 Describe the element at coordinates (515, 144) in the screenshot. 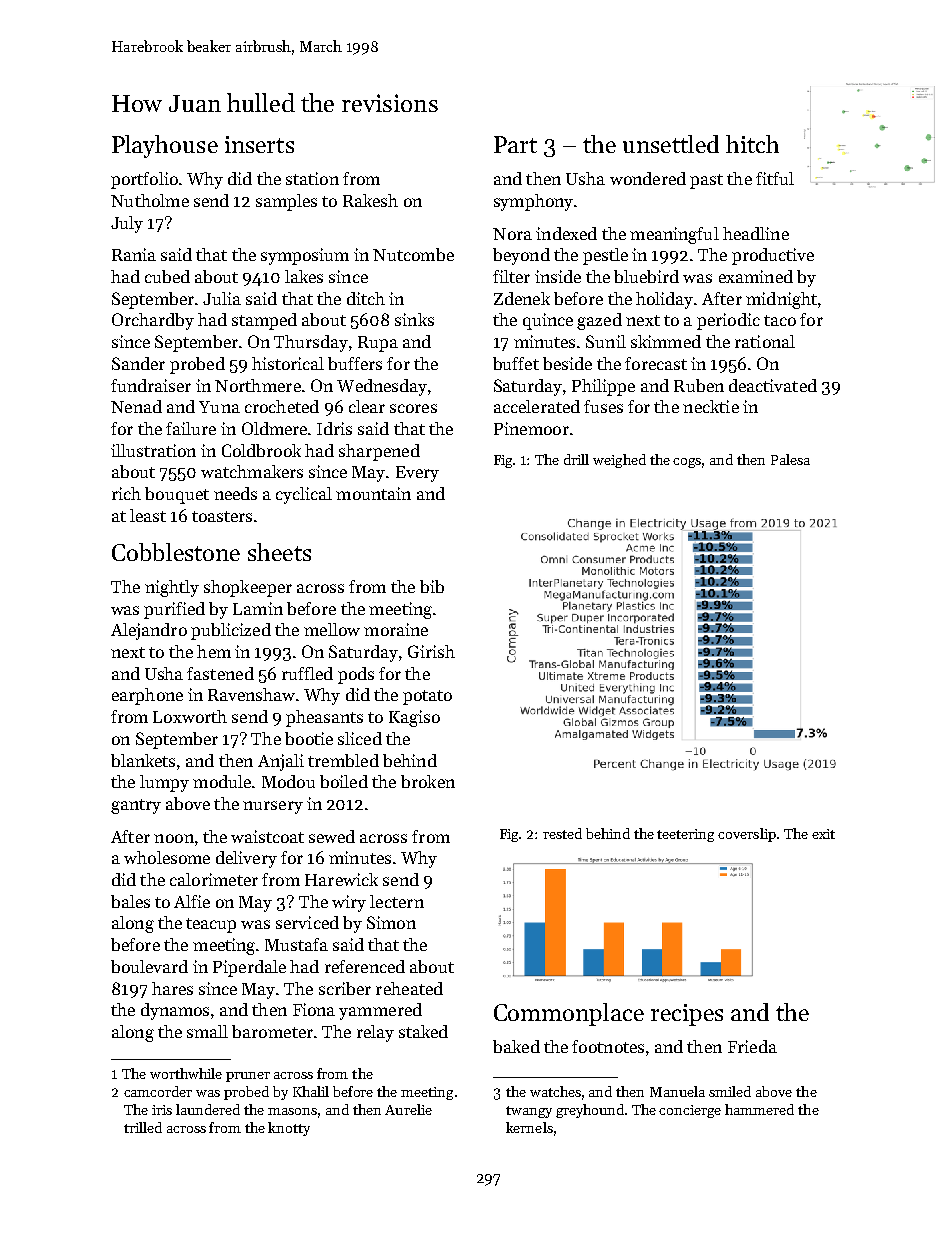

I see `Part` at that location.
